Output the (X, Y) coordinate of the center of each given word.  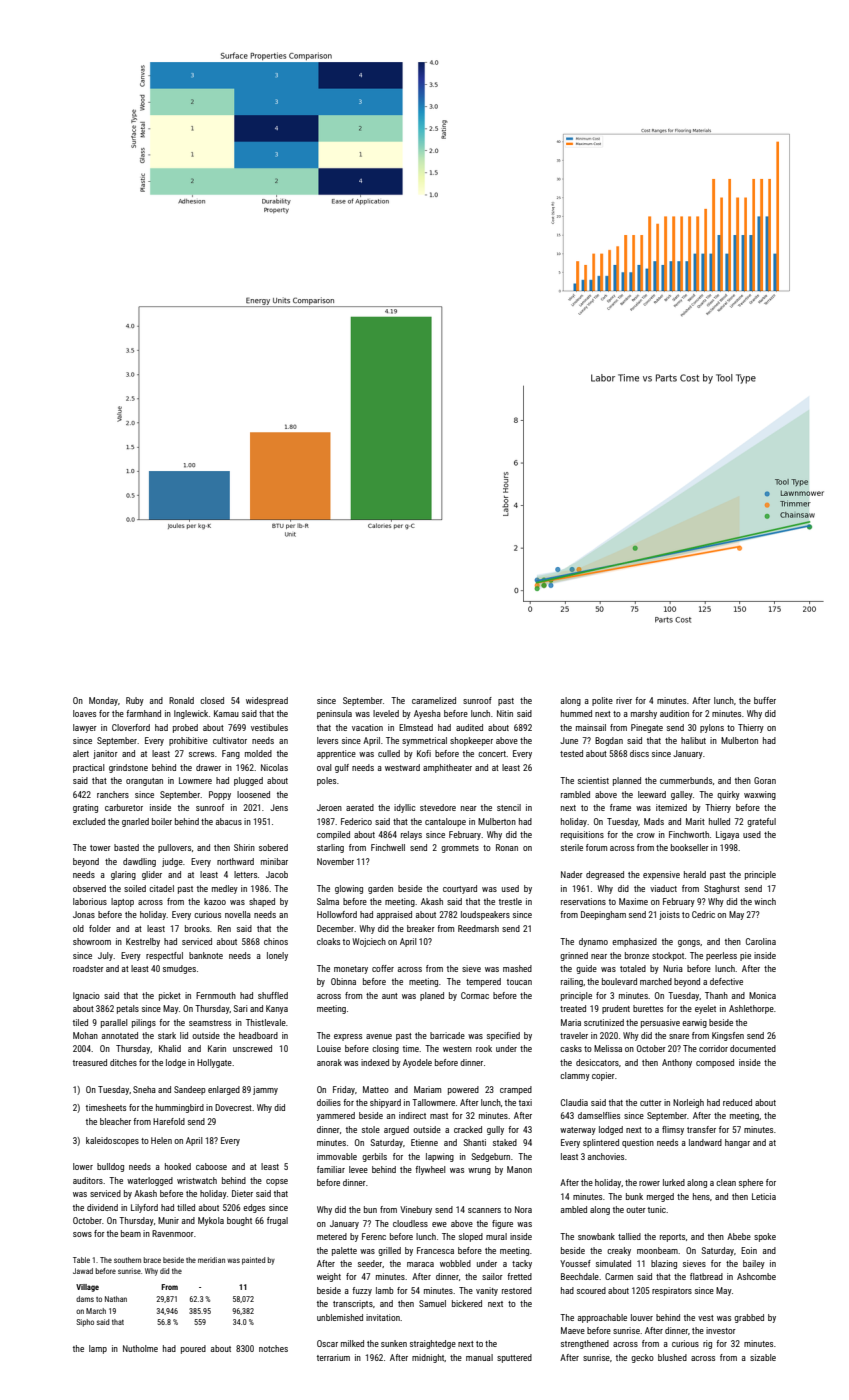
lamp (98, 1349)
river (624, 700)
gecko (642, 1358)
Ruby (135, 701)
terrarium (333, 1357)
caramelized (434, 700)
